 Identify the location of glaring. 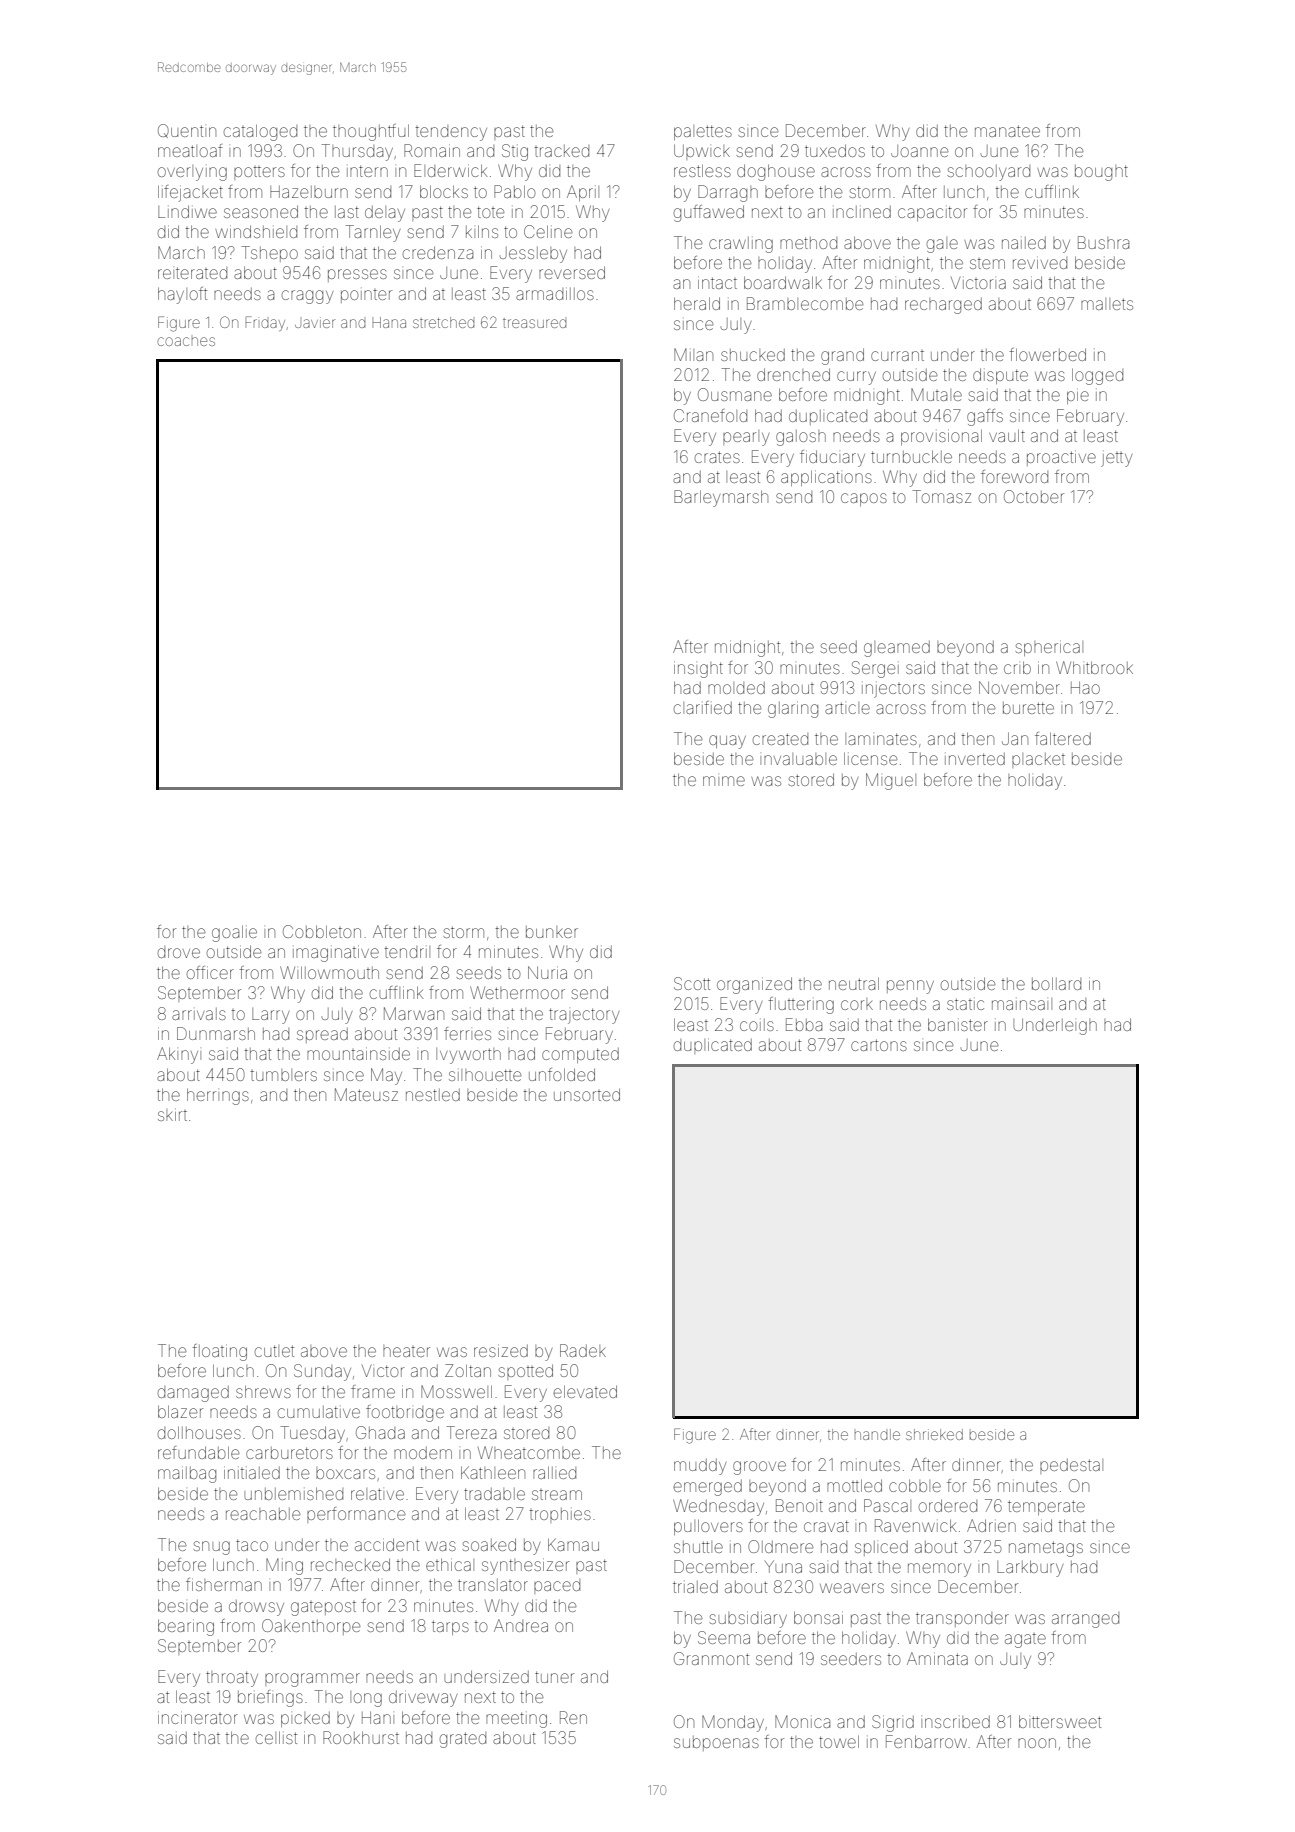
(793, 709).
